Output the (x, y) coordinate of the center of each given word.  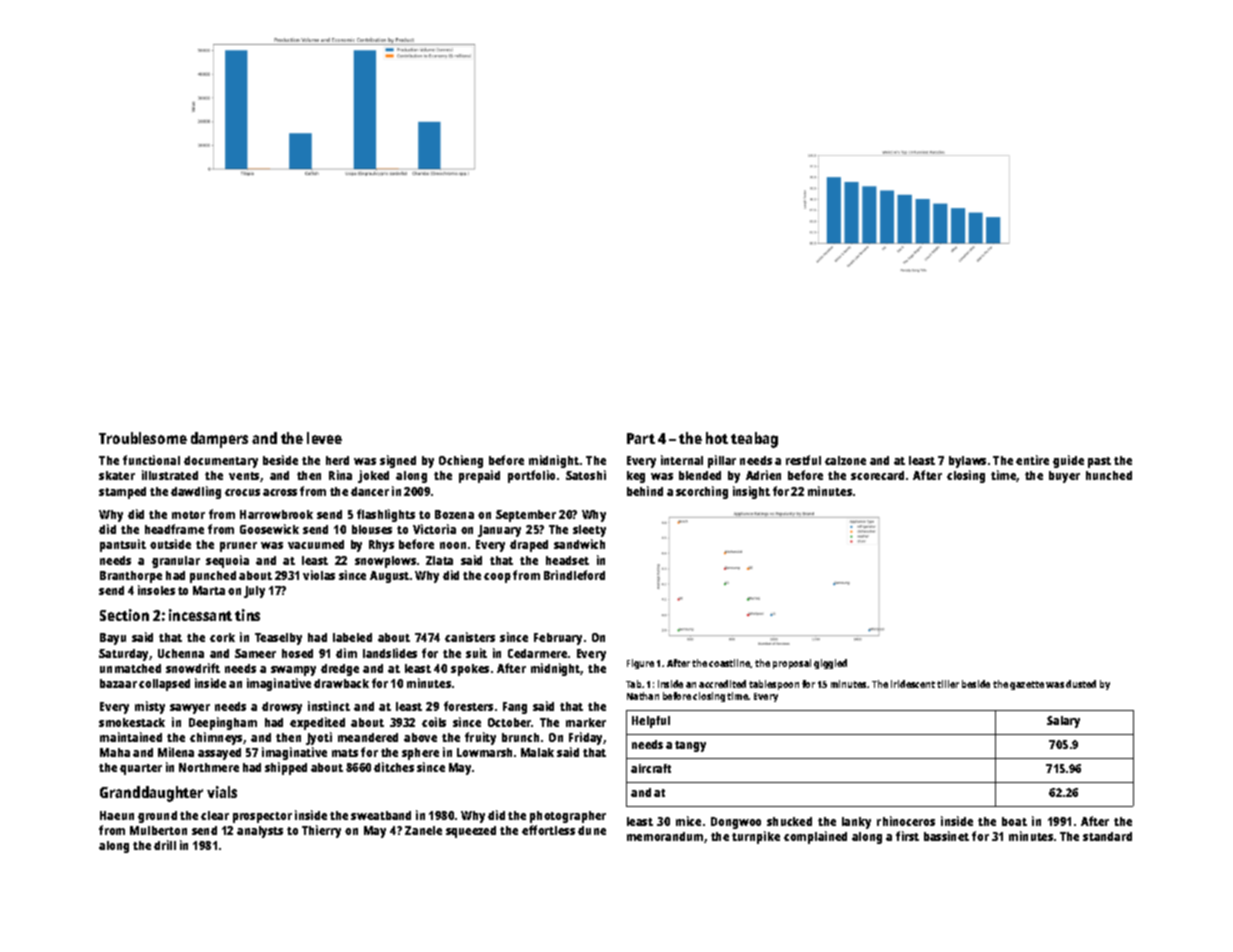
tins (247, 615)
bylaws (967, 462)
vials (222, 792)
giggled (830, 664)
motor (188, 515)
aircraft (651, 768)
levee (324, 438)
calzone (845, 460)
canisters (470, 637)
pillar (722, 461)
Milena (176, 752)
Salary (1063, 722)
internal (682, 460)
